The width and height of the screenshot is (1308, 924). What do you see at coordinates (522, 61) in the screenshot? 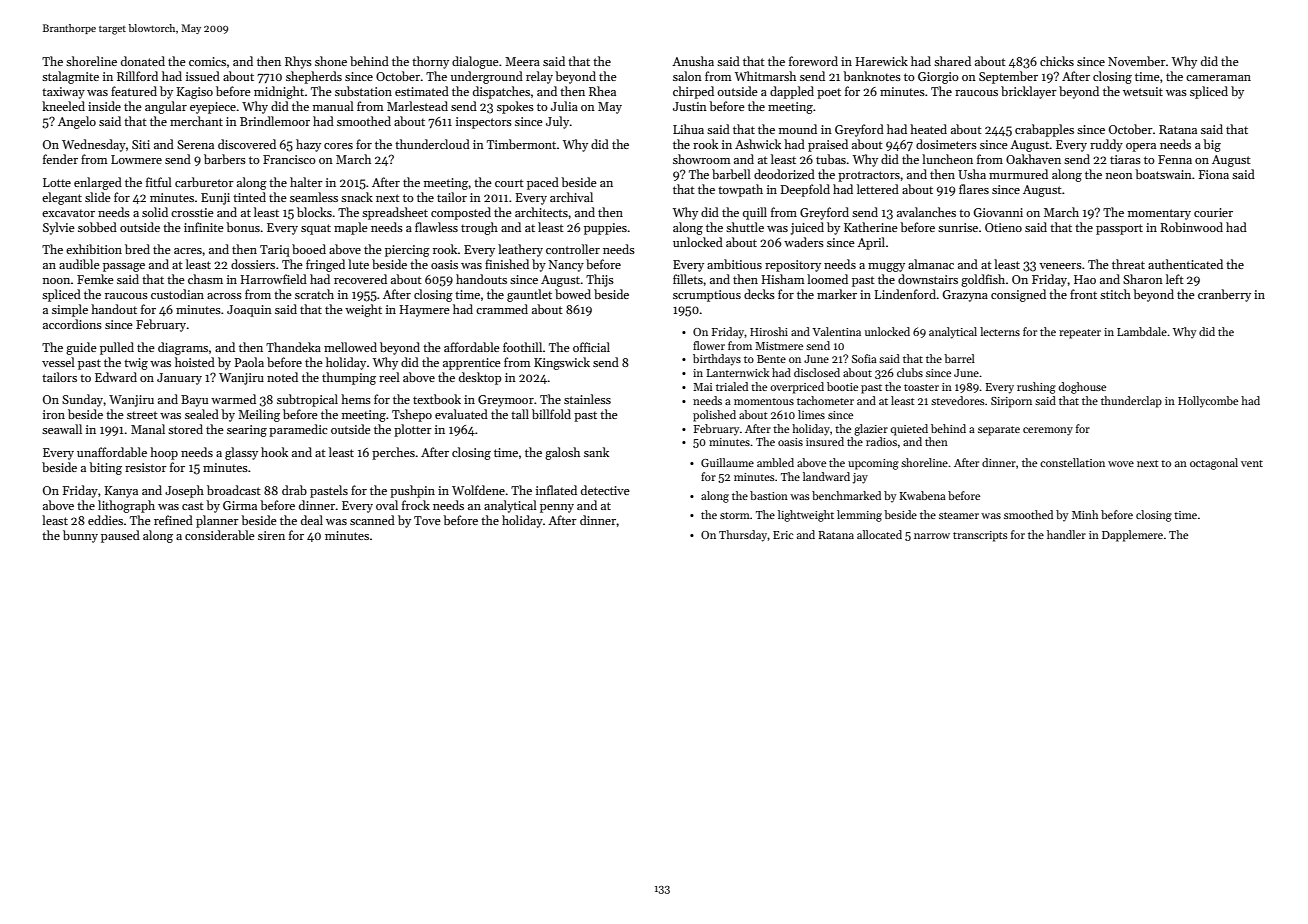
I see `Meera` at bounding box center [522, 61].
